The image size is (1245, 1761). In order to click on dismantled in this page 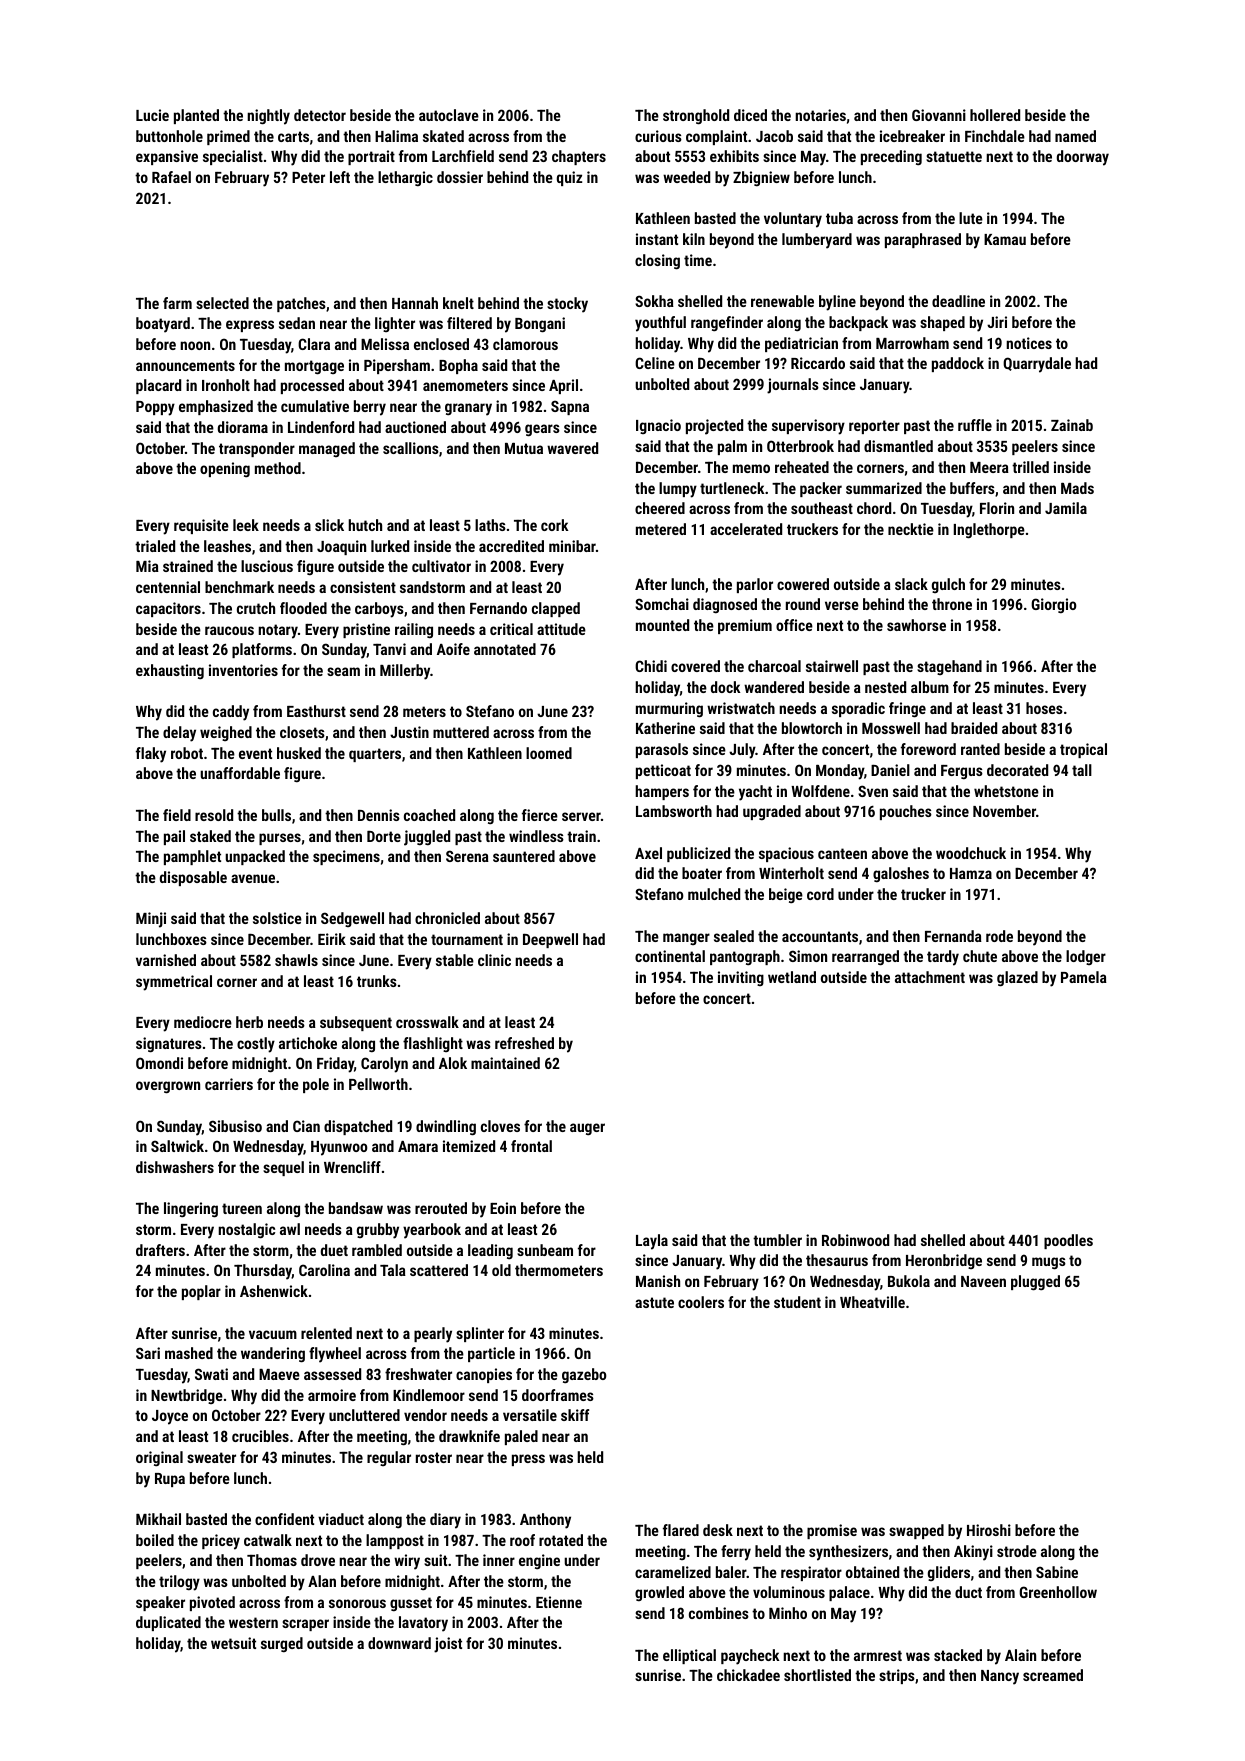, I will do `click(898, 446)`.
